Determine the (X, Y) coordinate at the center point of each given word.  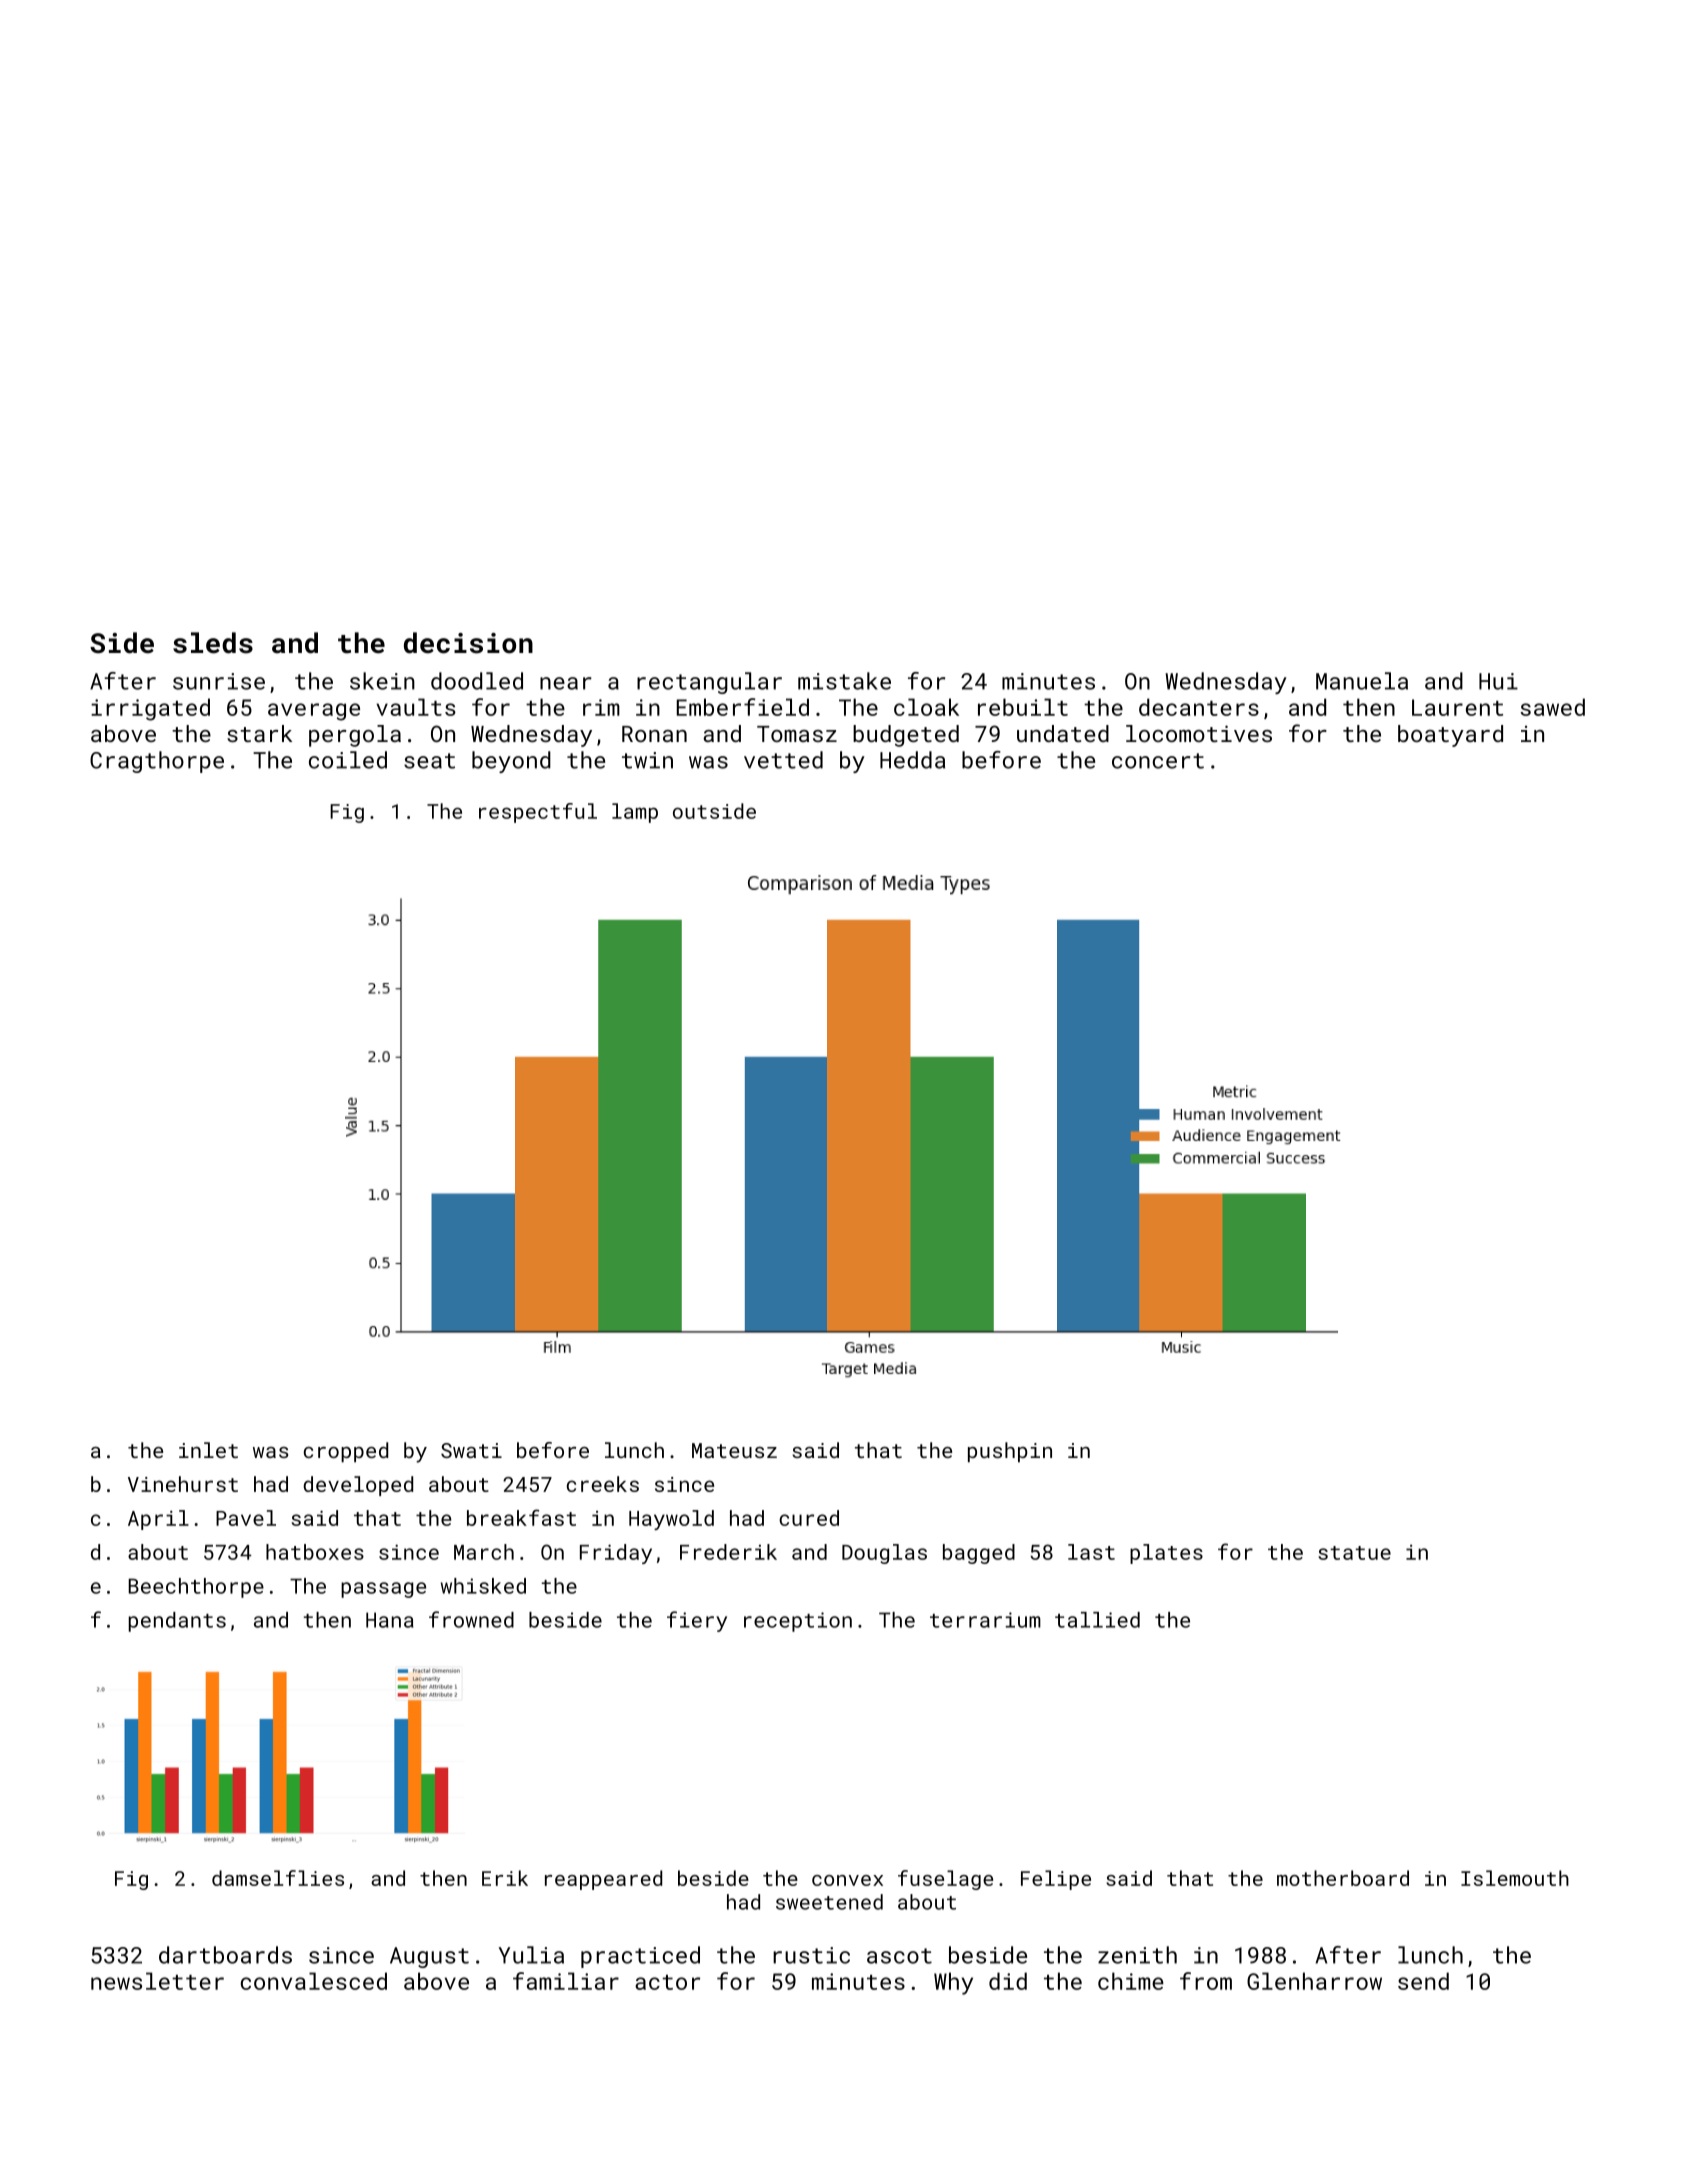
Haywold (671, 1520)
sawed (1552, 707)
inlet (208, 1450)
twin (647, 760)
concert (1158, 761)
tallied (1097, 1620)
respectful (538, 813)
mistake (844, 681)
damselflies (278, 1878)
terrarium (985, 1620)
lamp (635, 813)
